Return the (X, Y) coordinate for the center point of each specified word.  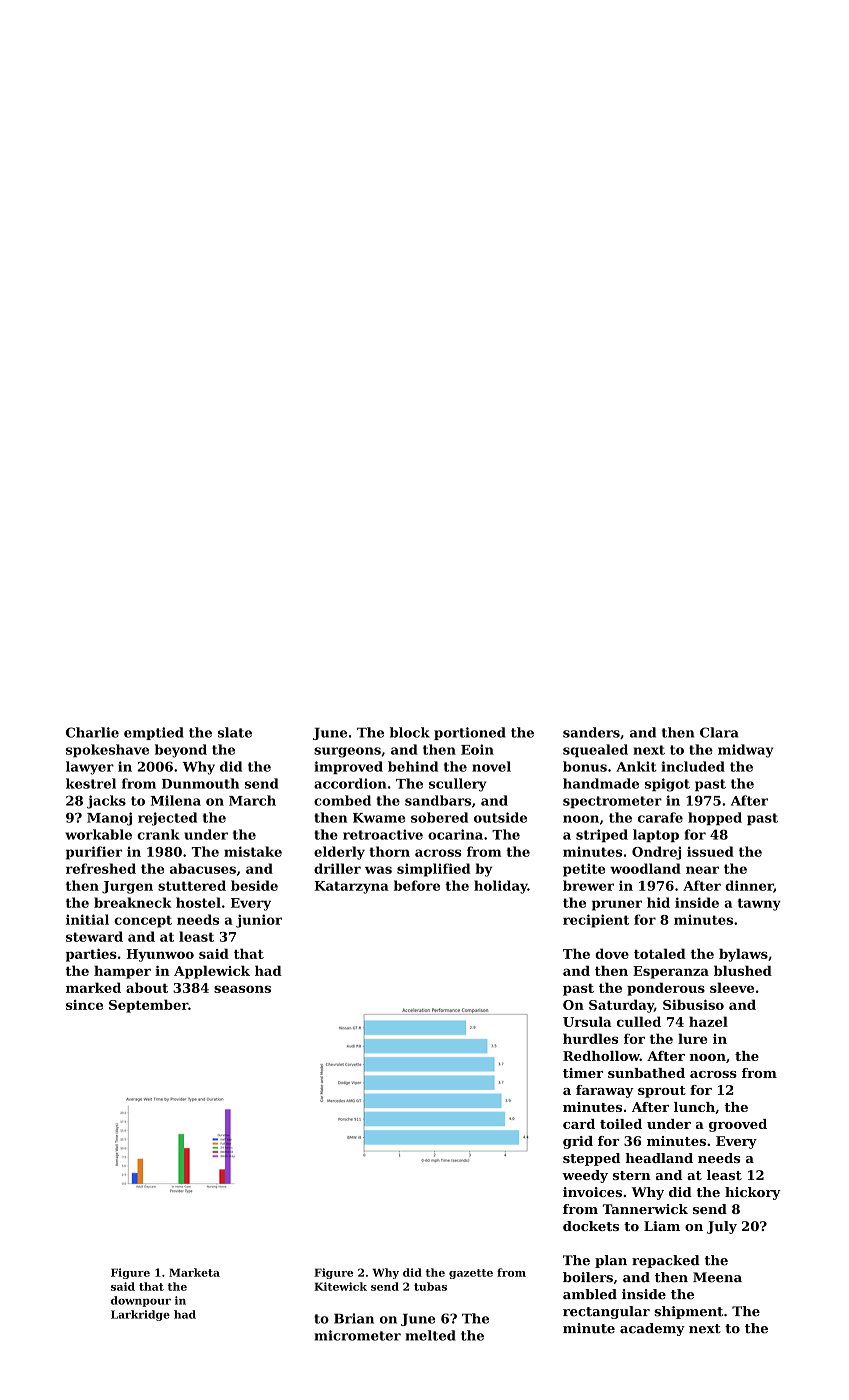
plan (611, 1261)
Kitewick (340, 1286)
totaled (660, 953)
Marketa (194, 1272)
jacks (106, 802)
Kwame (379, 818)
